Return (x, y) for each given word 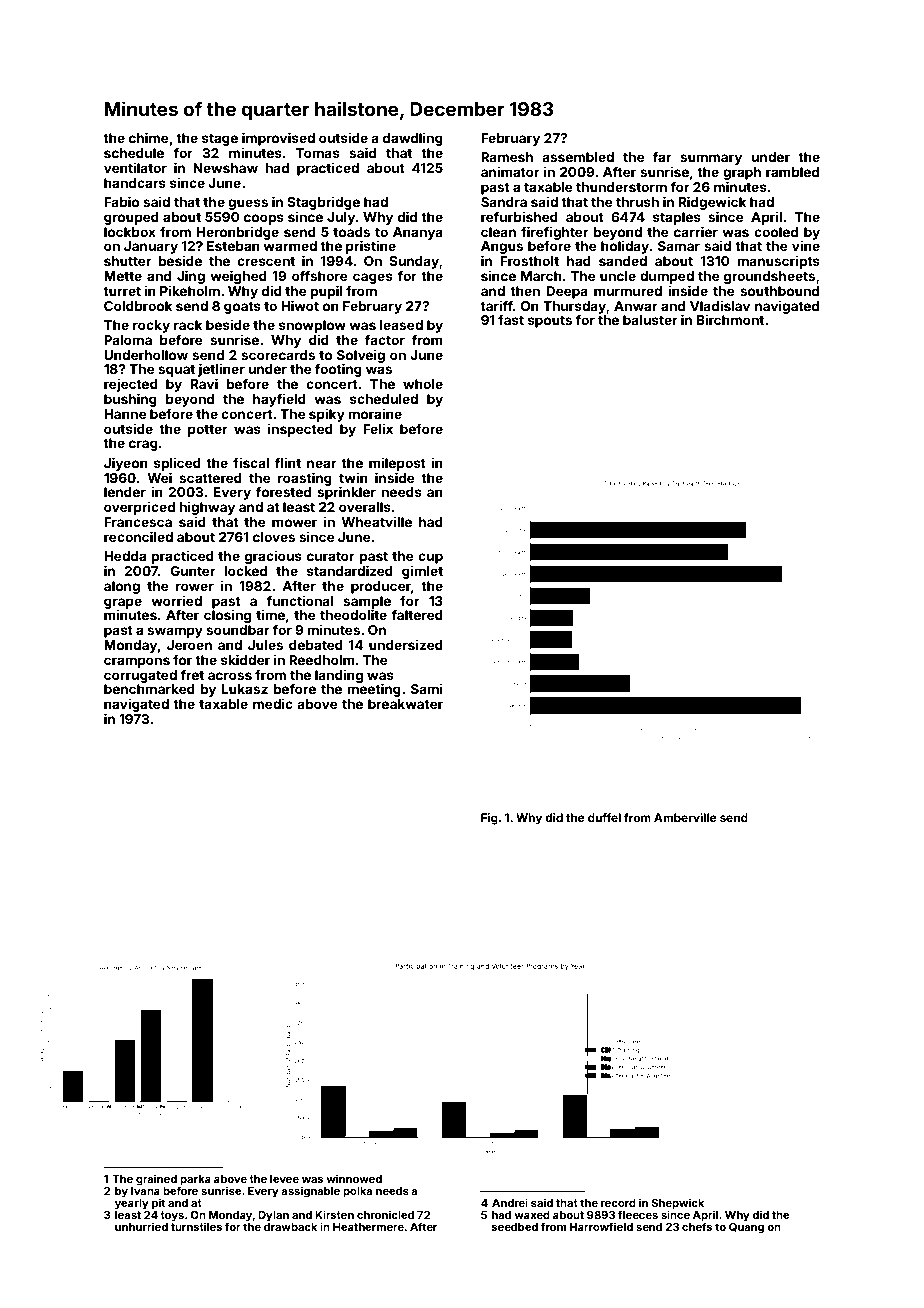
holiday (625, 247)
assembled (578, 157)
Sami (427, 688)
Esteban (233, 246)
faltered (417, 614)
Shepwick (678, 1204)
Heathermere (368, 1227)
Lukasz (245, 689)
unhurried (141, 1226)
